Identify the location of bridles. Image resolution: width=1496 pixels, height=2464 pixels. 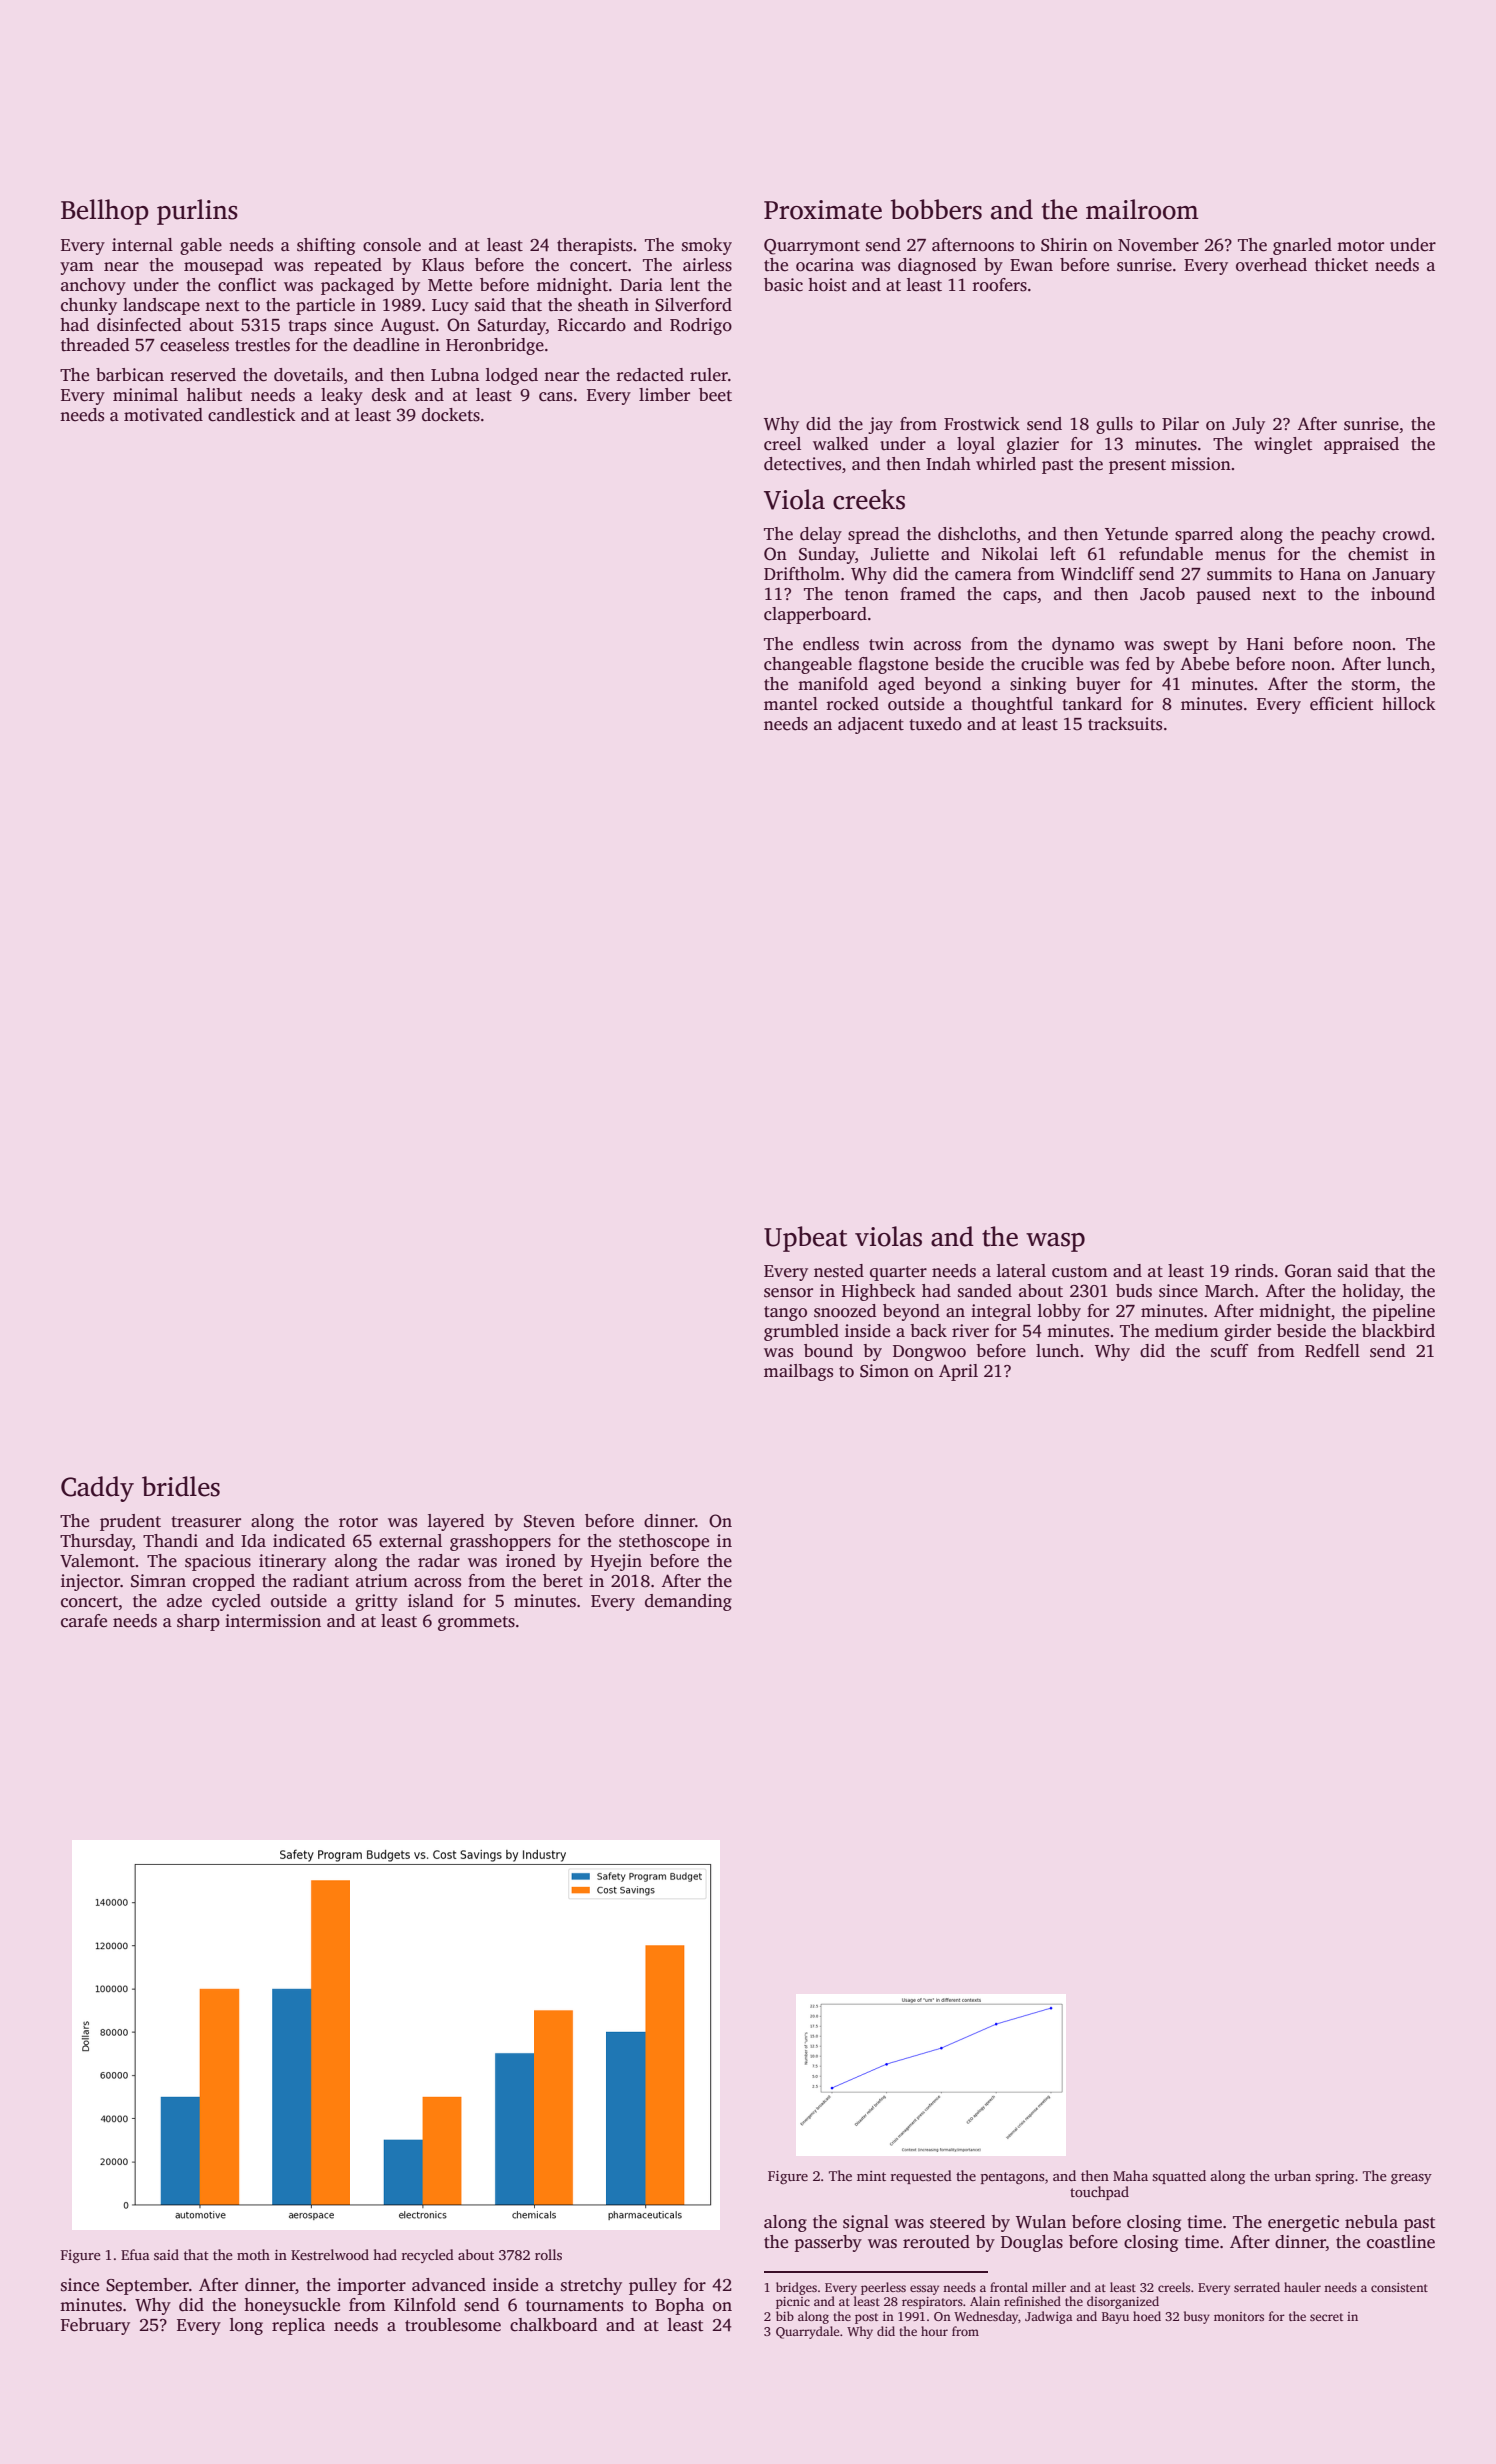
(181, 1486).
